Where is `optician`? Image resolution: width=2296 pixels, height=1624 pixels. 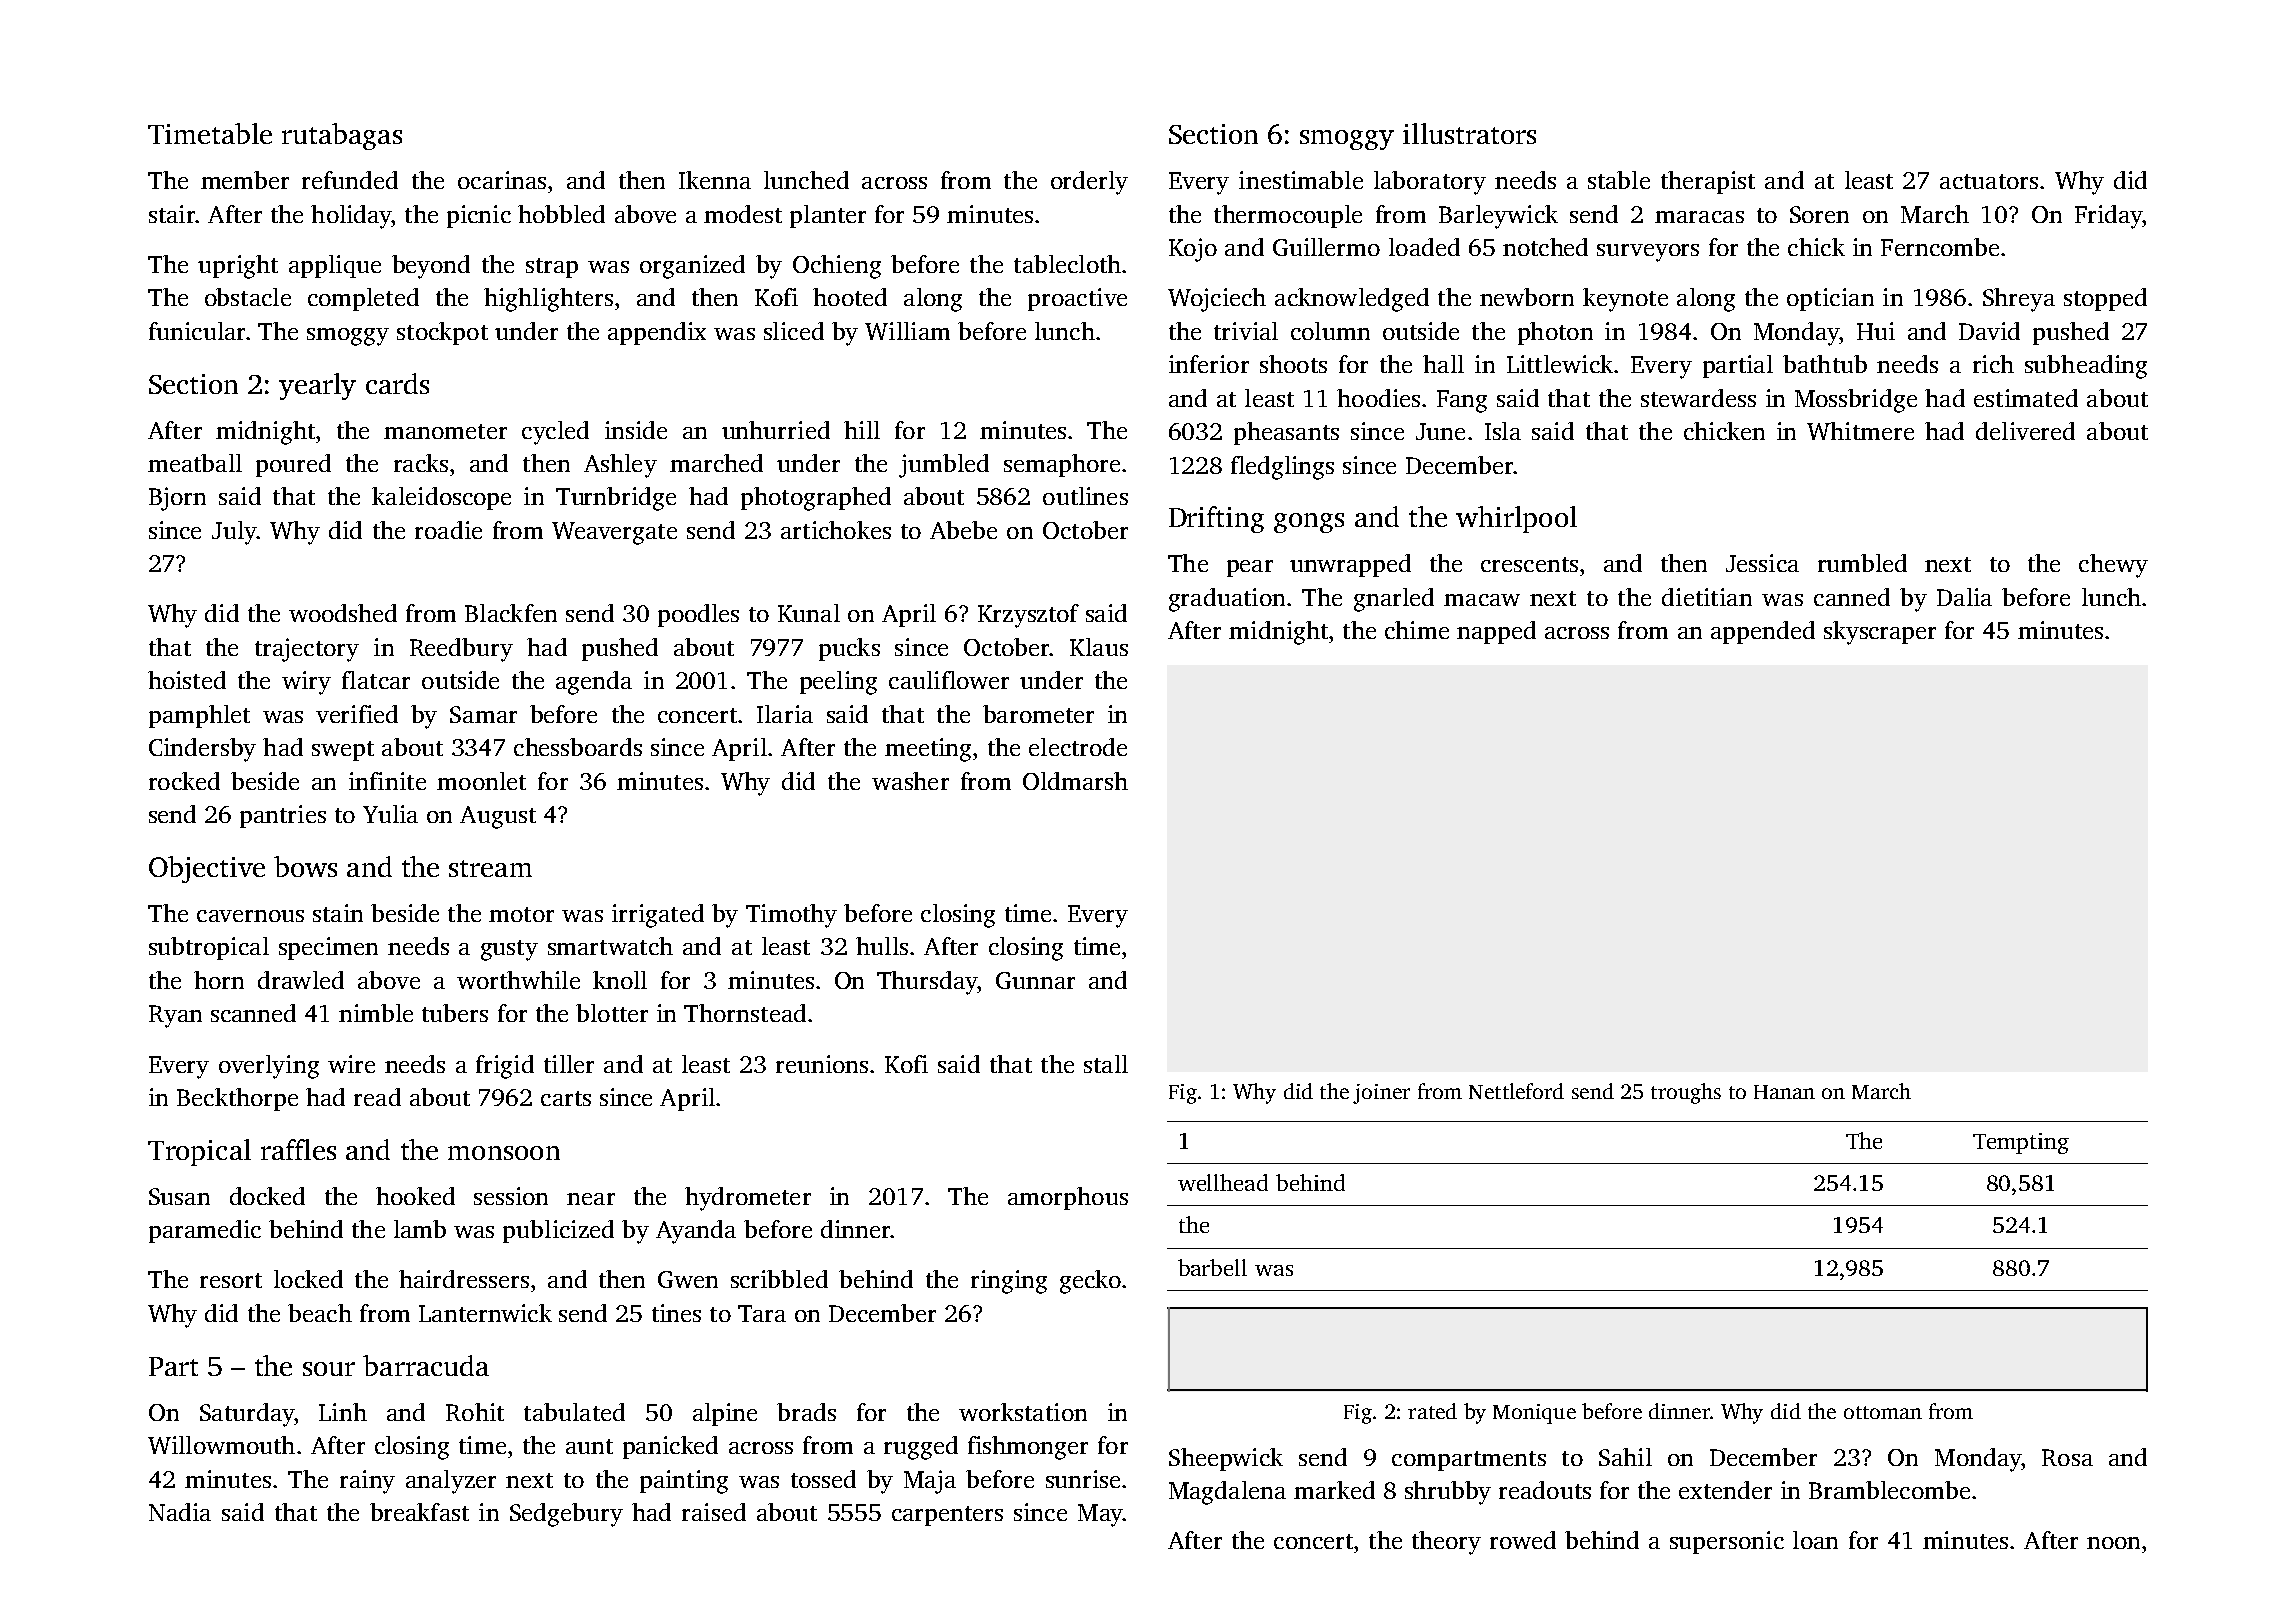 optician is located at coordinates (1830, 299).
